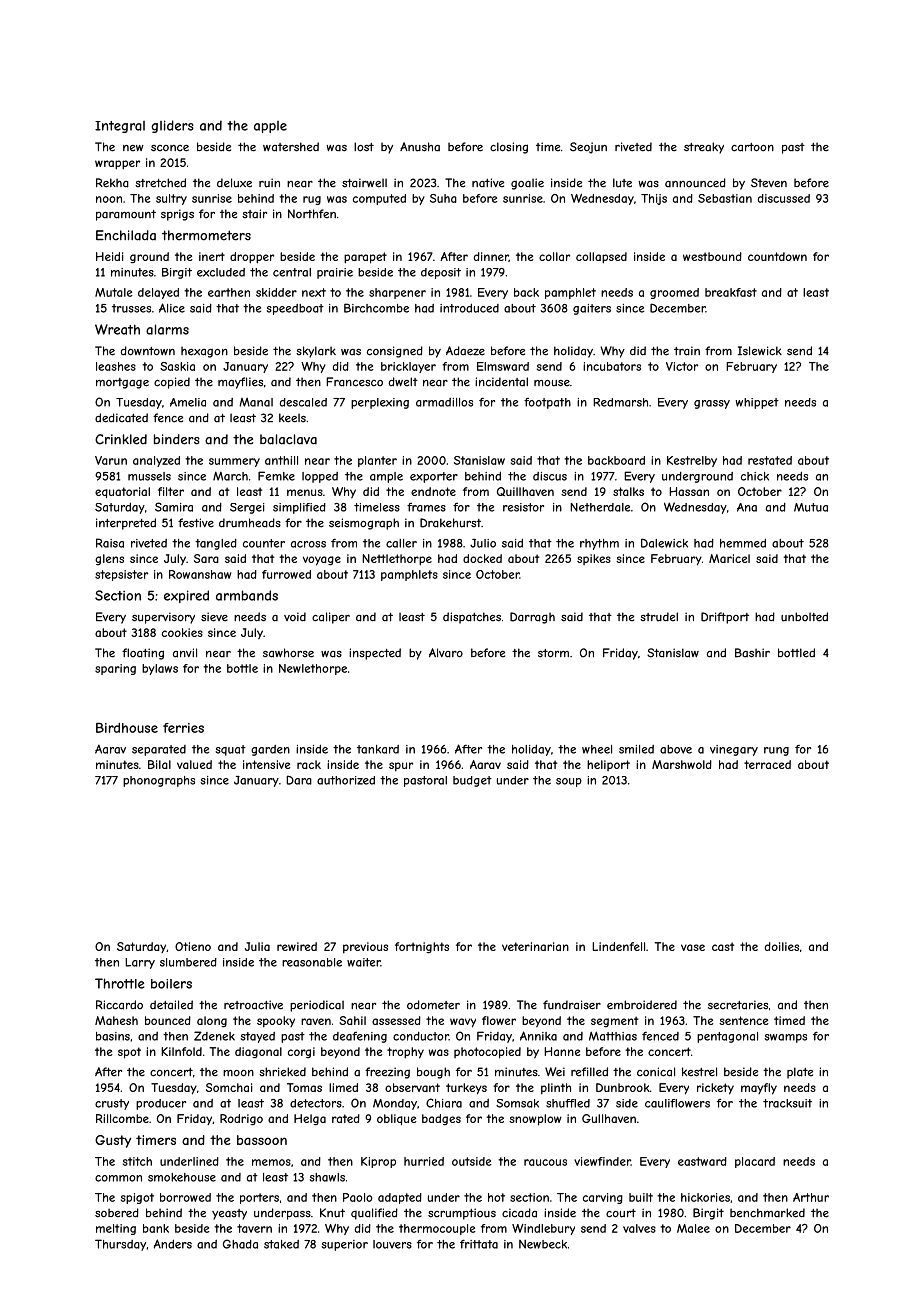 The width and height of the page is (924, 1308). Describe the element at coordinates (776, 751) in the page. I see `rung` at that location.
